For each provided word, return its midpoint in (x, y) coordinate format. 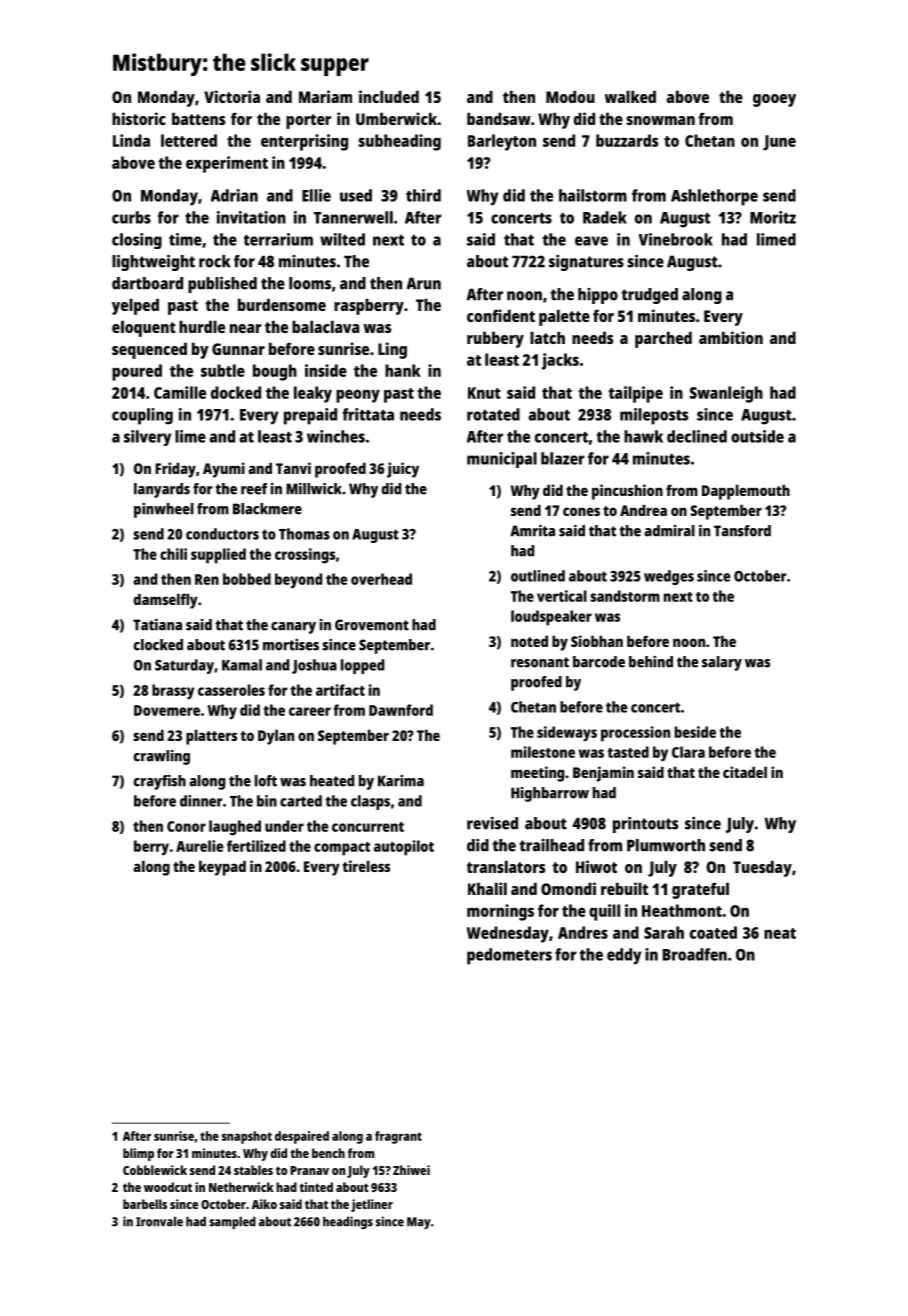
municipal (502, 460)
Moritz (773, 217)
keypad (222, 868)
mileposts (654, 416)
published (222, 285)
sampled (232, 1223)
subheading (399, 142)
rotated (493, 414)
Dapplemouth (746, 492)
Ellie (316, 195)
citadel (745, 772)
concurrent (368, 827)
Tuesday (762, 868)
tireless (366, 866)
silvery (147, 438)
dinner (201, 801)
